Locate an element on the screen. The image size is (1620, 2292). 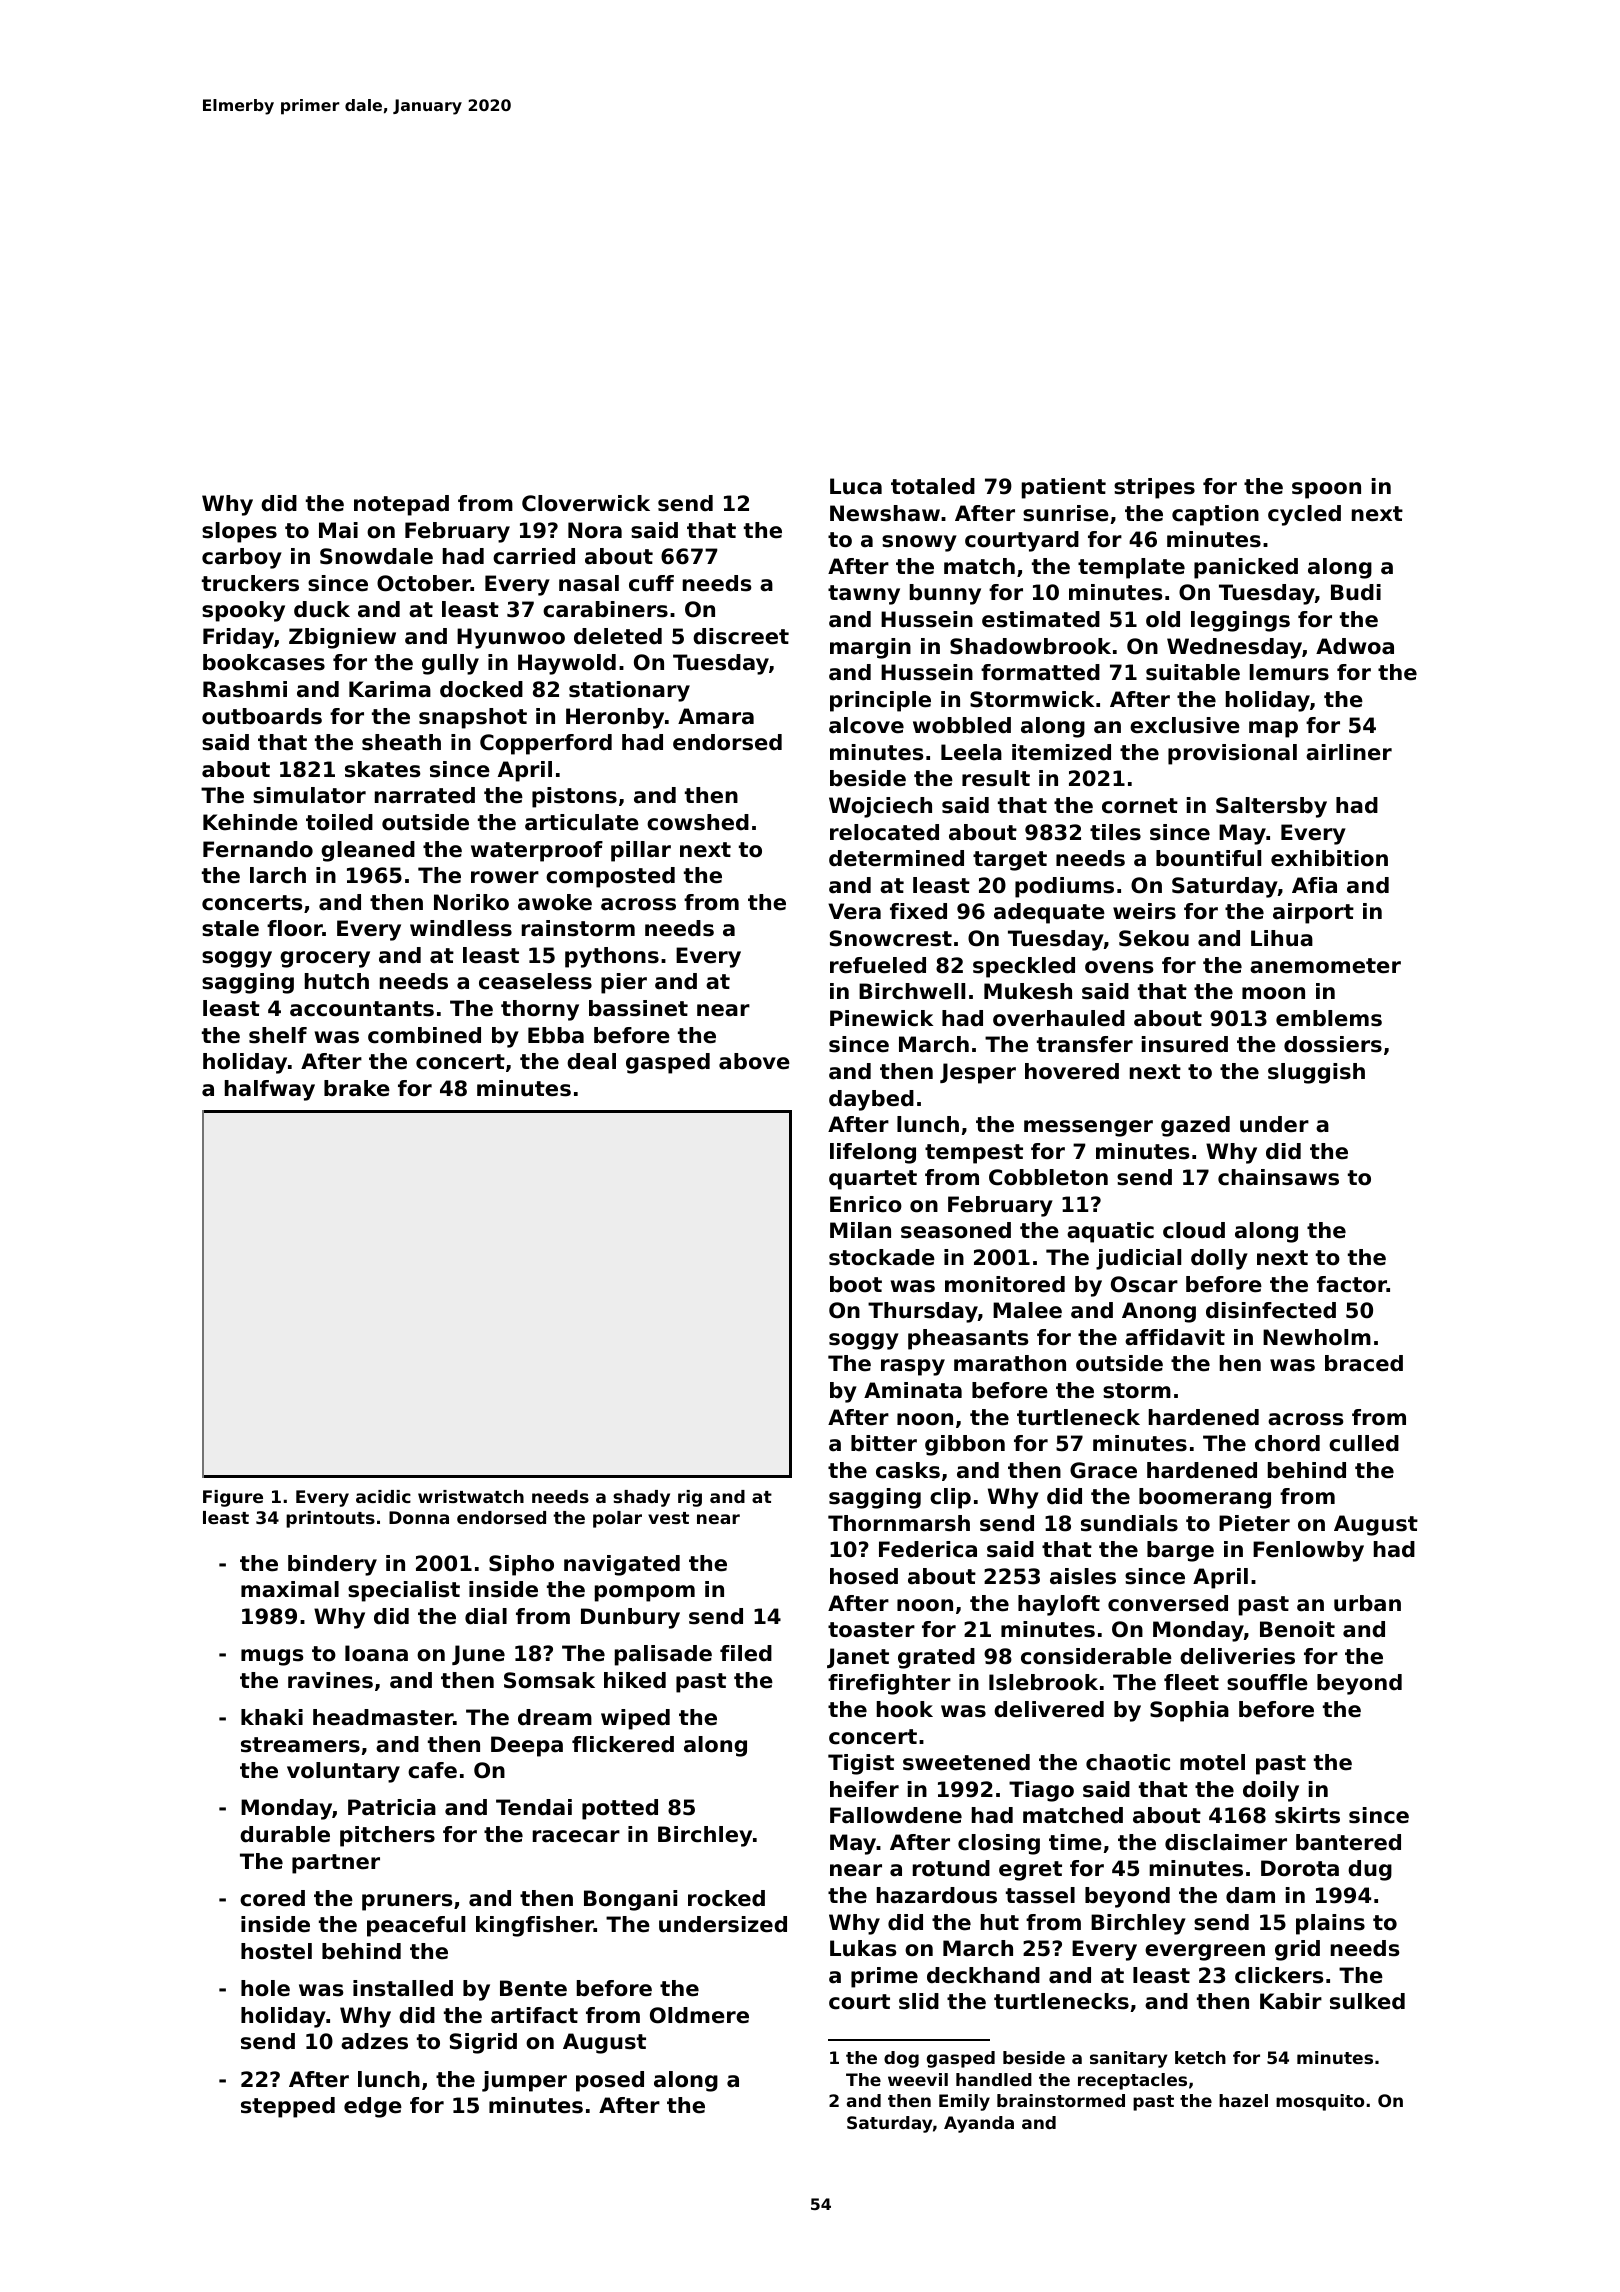
notepad is located at coordinates (401, 505).
